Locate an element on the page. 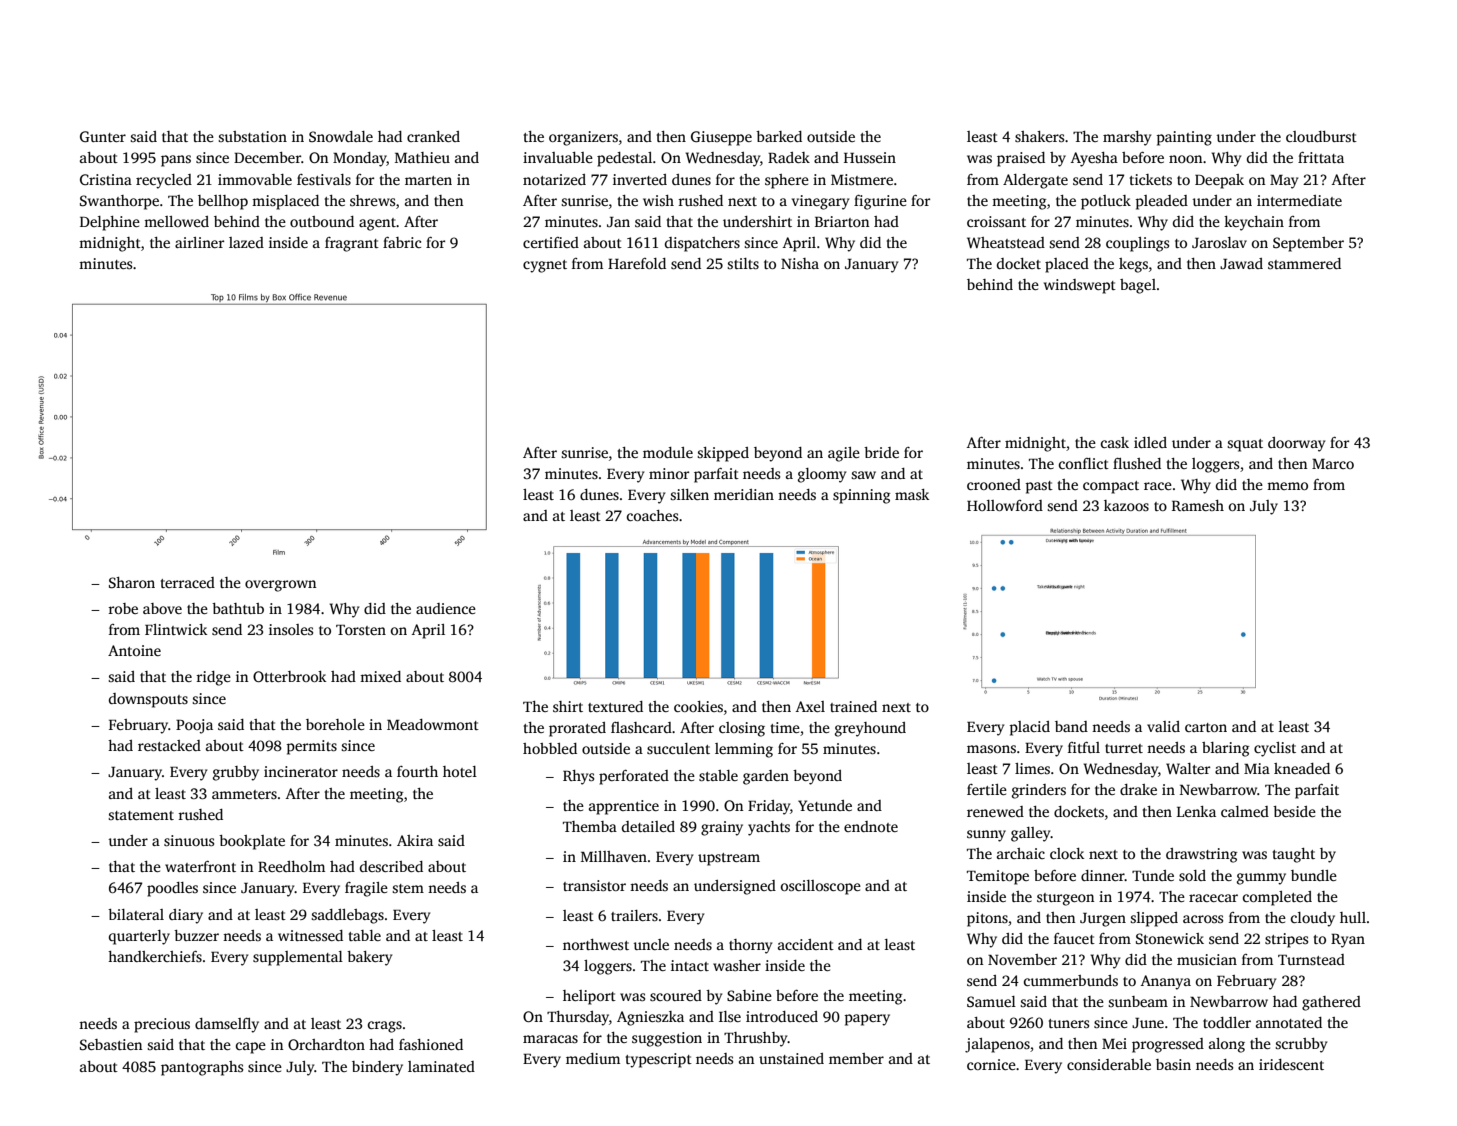 Image resolution: width=1457 pixels, height=1126 pixels. Otterbrook is located at coordinates (289, 676).
